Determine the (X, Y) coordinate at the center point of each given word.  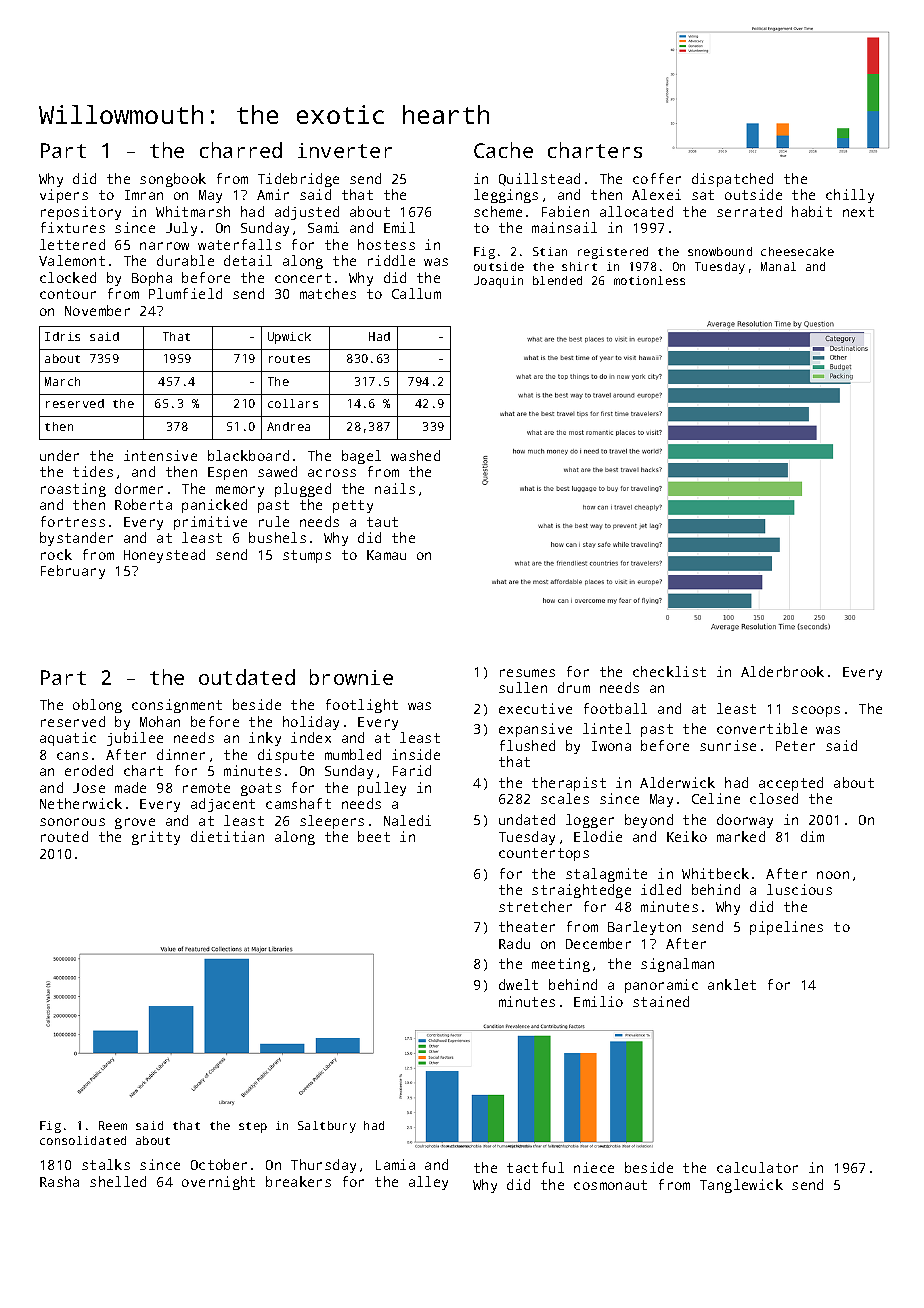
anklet (732, 984)
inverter (345, 150)
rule (274, 521)
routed (64, 836)
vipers (64, 196)
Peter (795, 746)
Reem (113, 1125)
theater (527, 926)
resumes (527, 673)
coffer (657, 178)
